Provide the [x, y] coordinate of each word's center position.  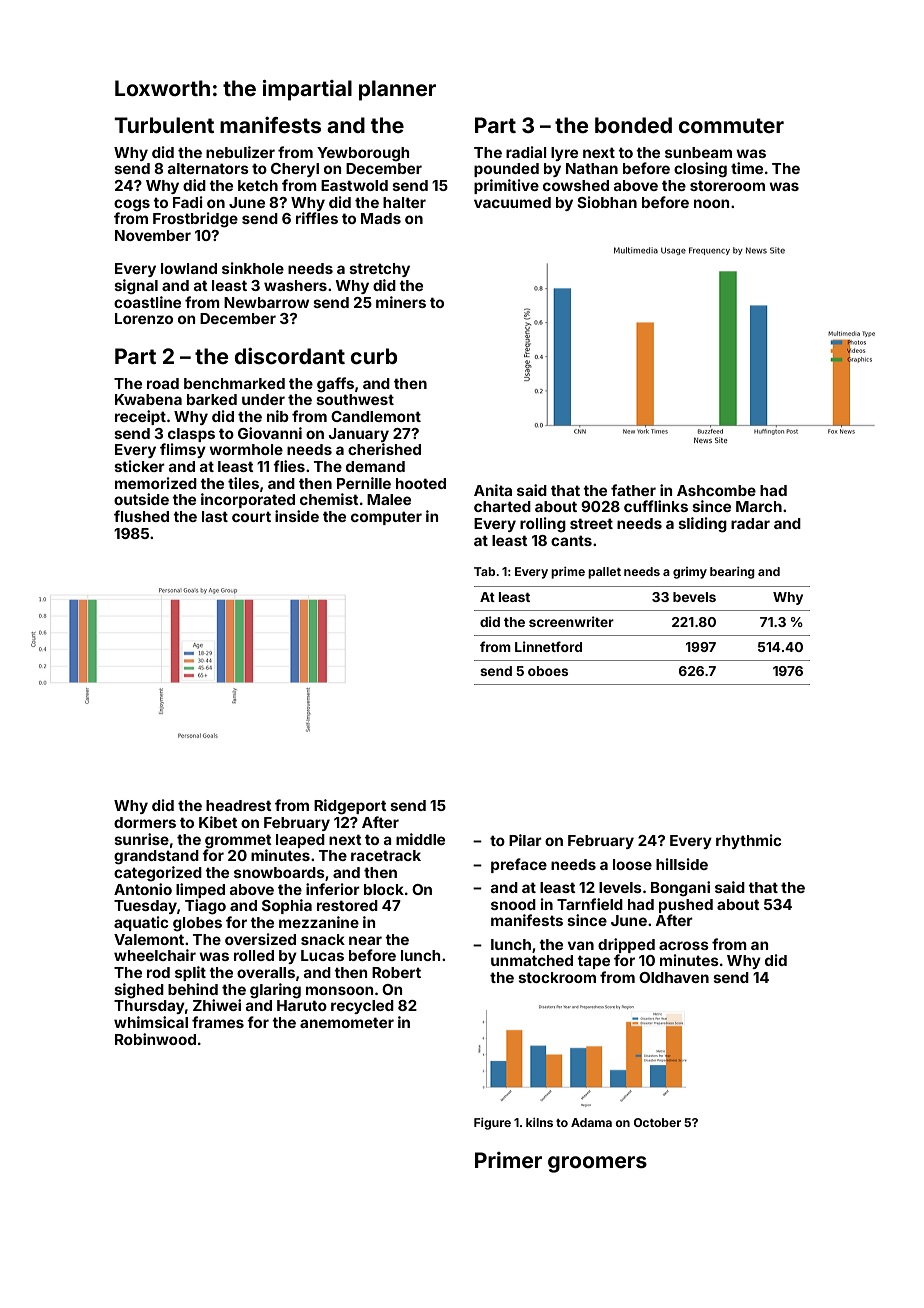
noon [711, 203]
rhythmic [748, 841]
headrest [239, 805]
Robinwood [155, 1039]
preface [519, 865]
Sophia [287, 906]
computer [386, 518]
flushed [141, 516]
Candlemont [376, 416]
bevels [694, 597]
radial [526, 152]
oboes [548, 671]
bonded [633, 125]
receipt [140, 417]
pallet [604, 573]
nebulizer [240, 152]
